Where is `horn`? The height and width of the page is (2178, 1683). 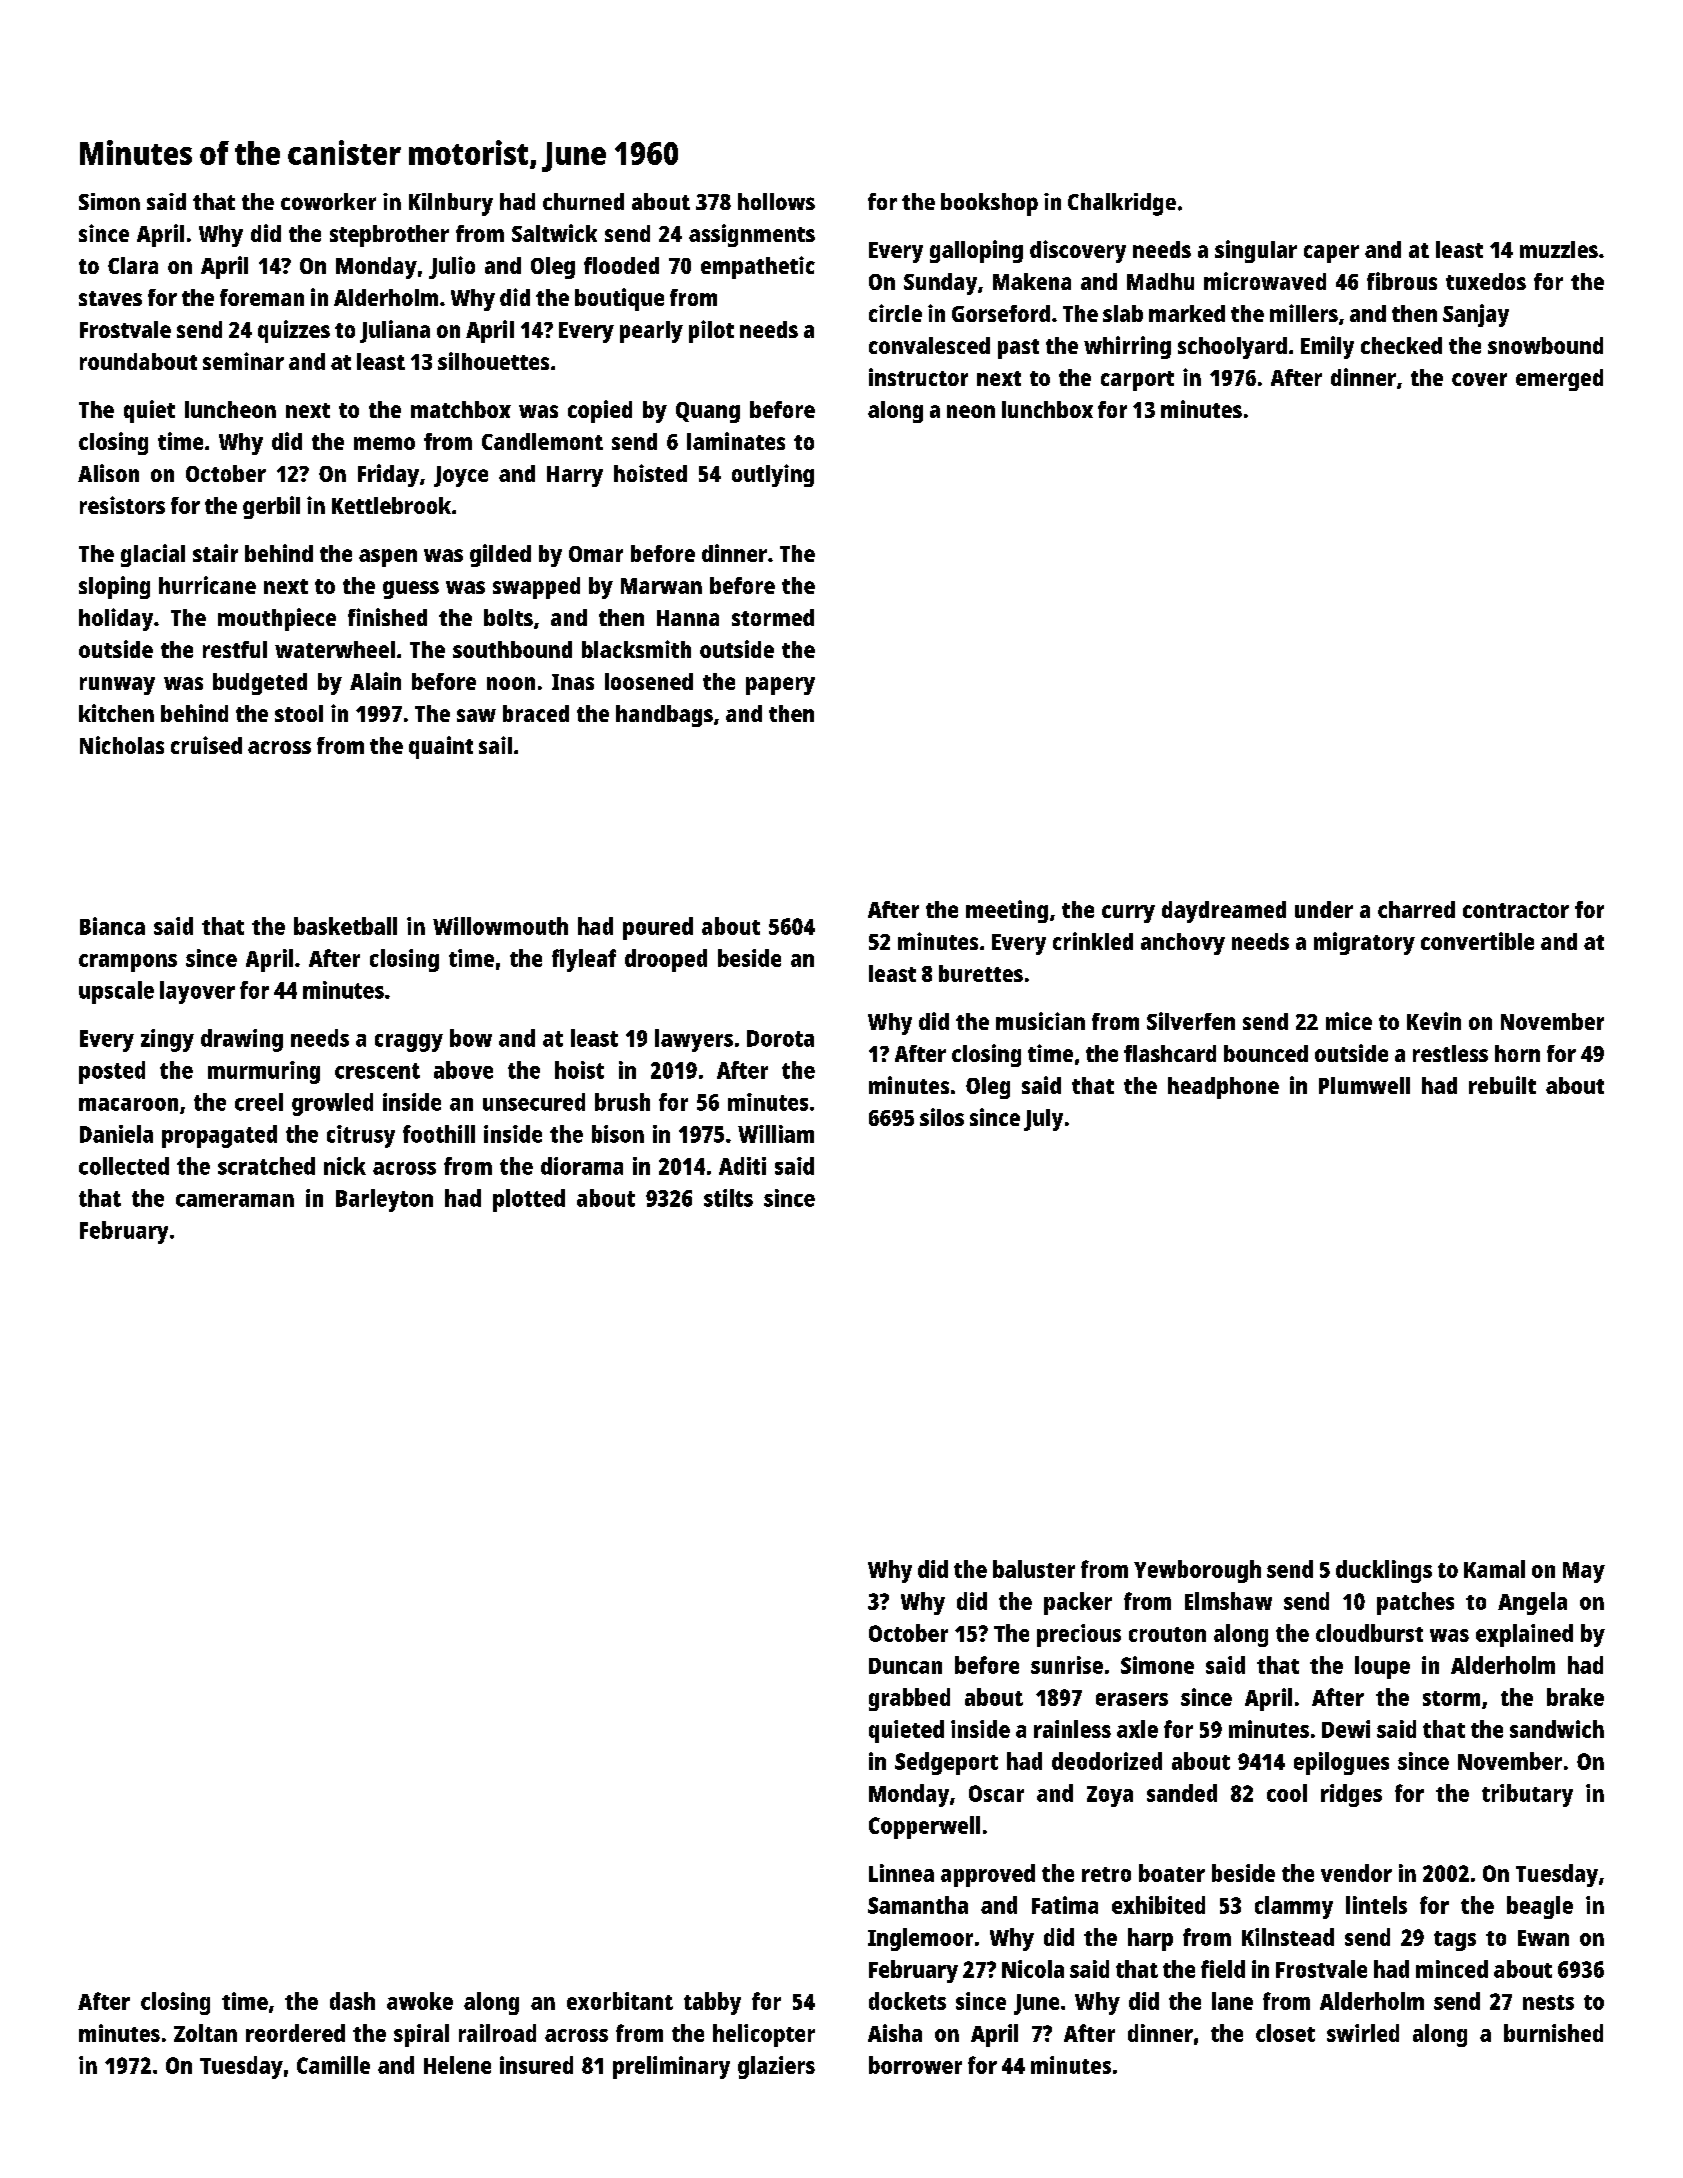 horn is located at coordinates (1517, 1053).
